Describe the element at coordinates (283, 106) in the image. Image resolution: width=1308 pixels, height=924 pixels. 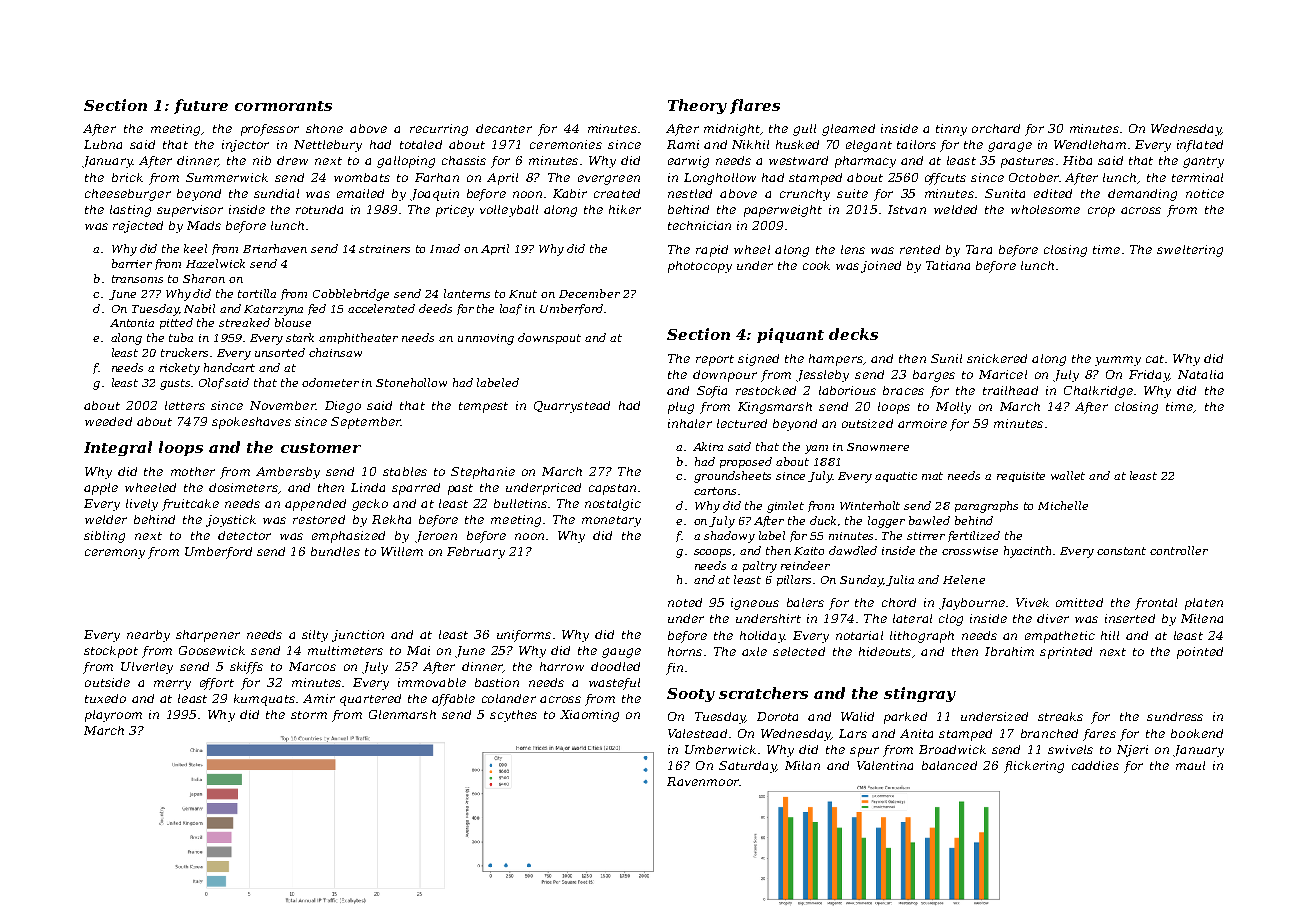
I see `cormorants` at that location.
